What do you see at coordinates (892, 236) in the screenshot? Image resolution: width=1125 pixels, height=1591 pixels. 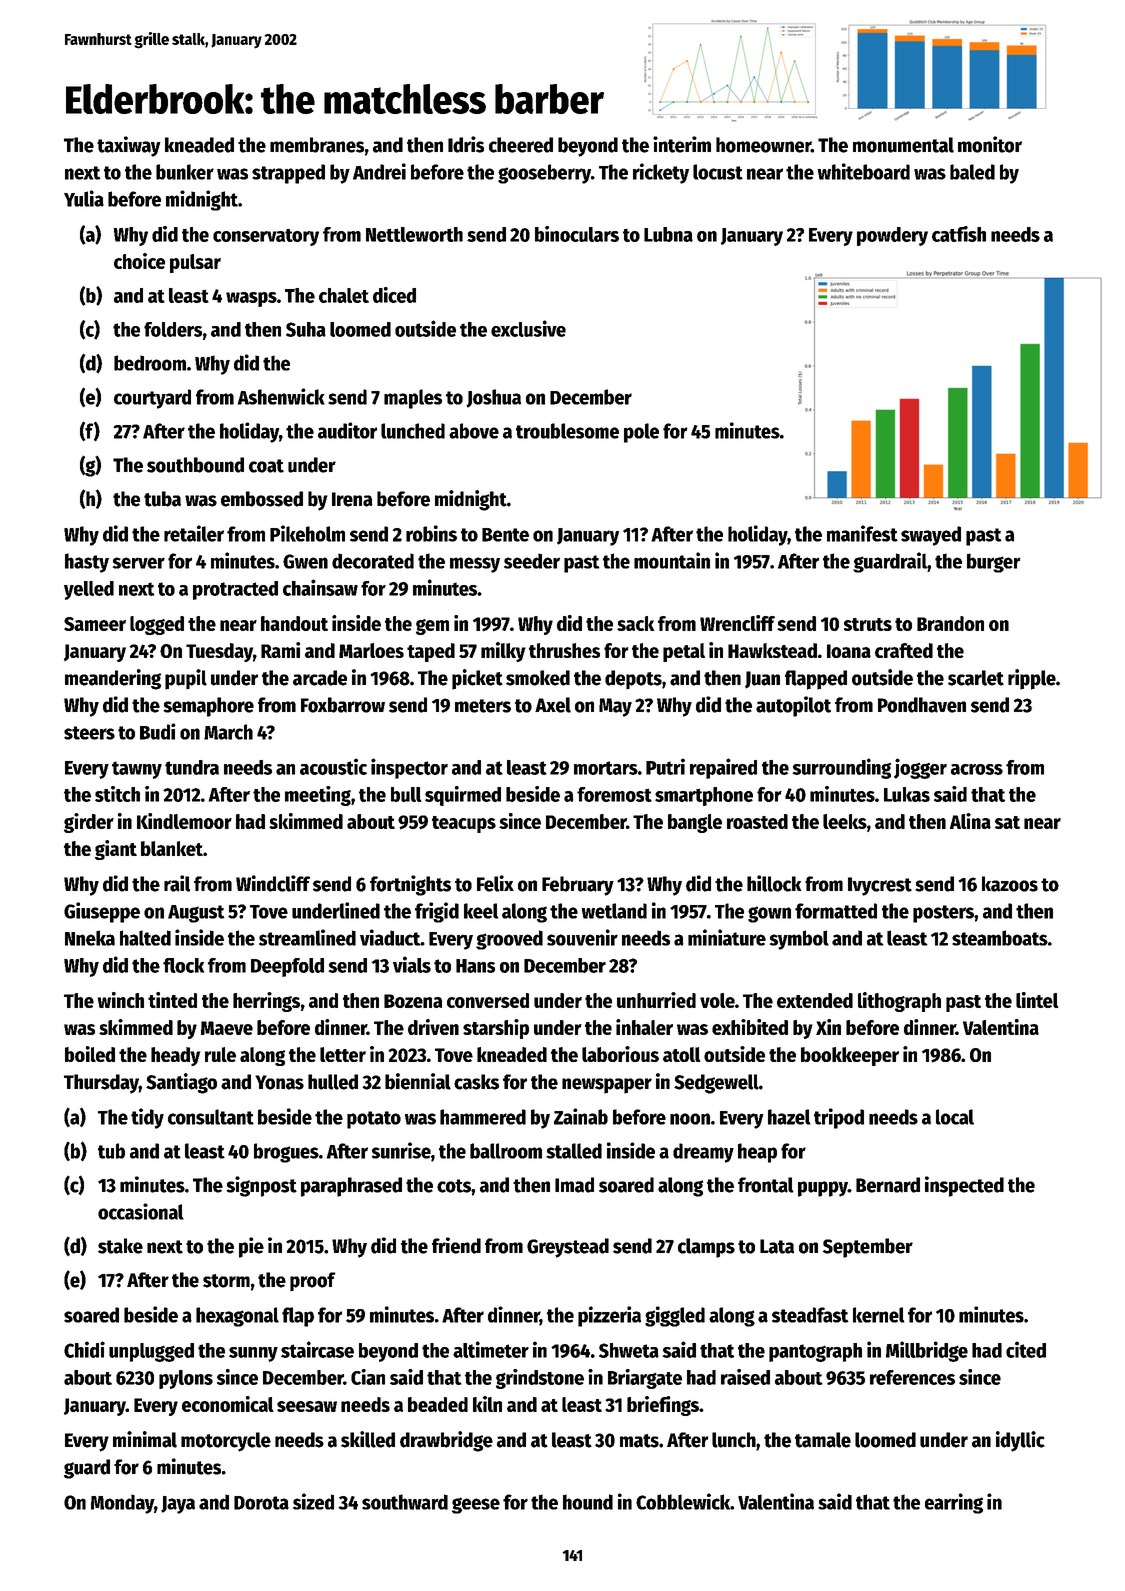 I see `powdery` at bounding box center [892, 236].
